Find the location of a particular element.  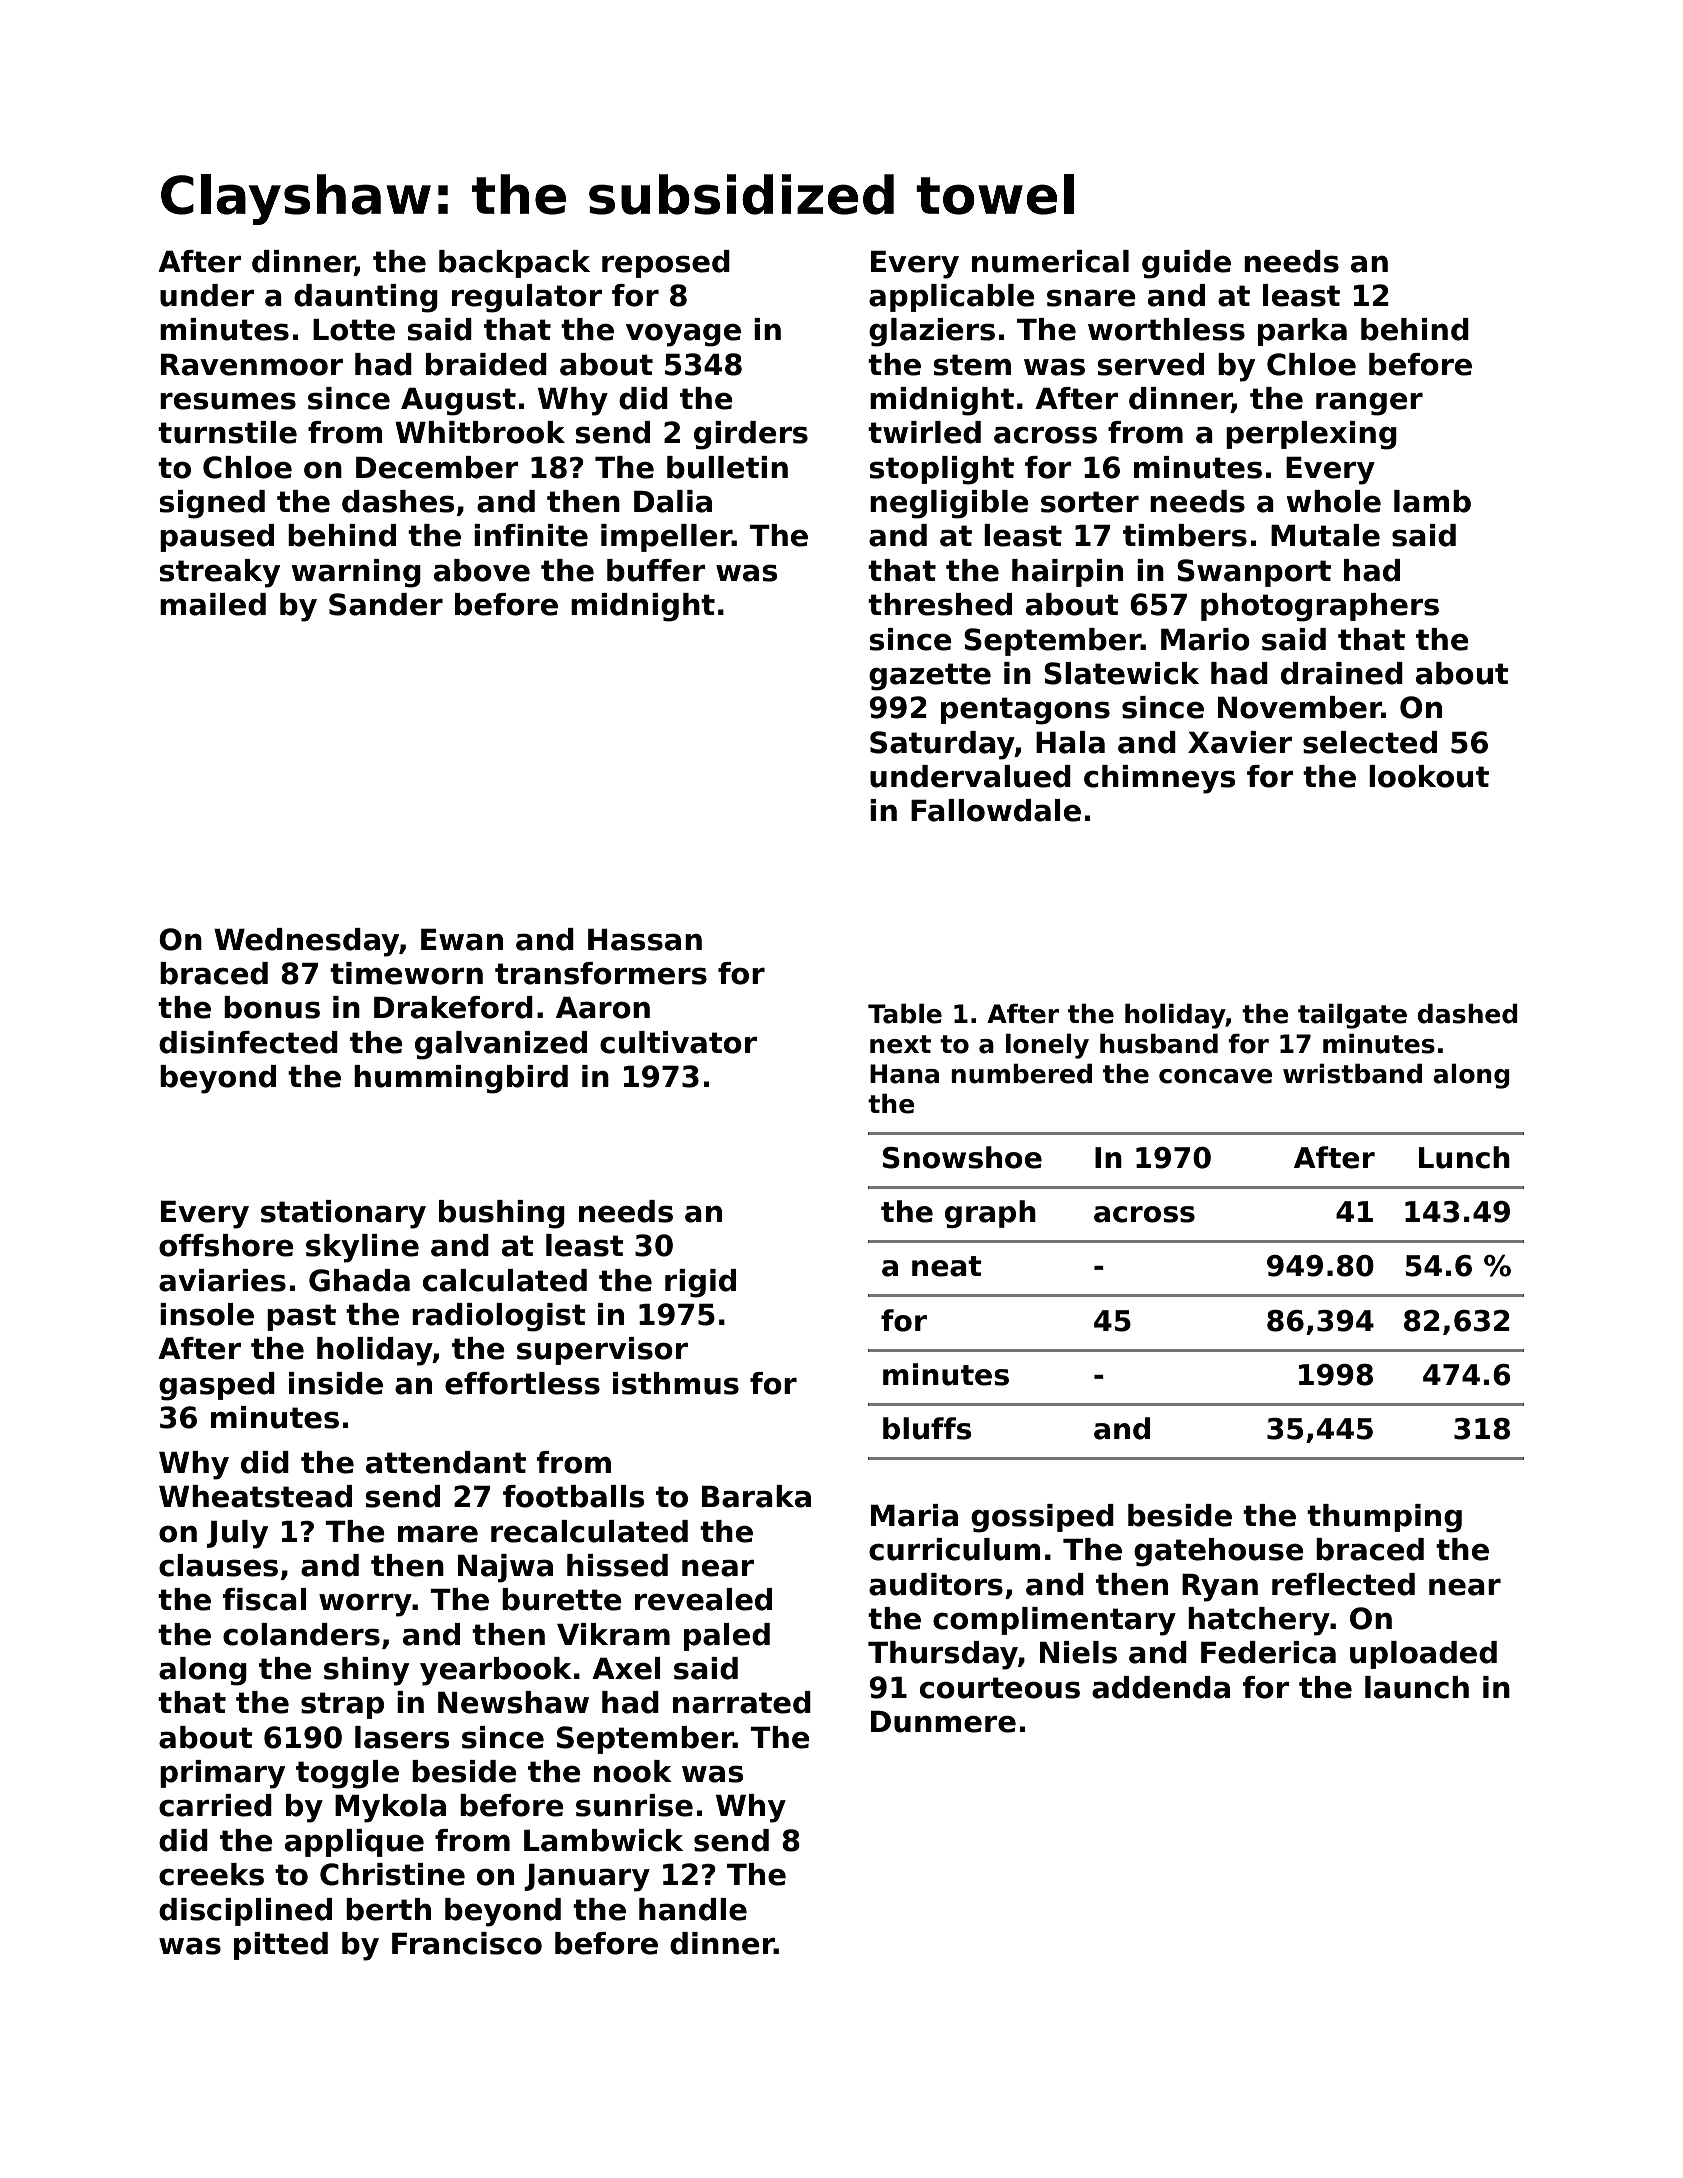

parka is located at coordinates (1302, 332).
